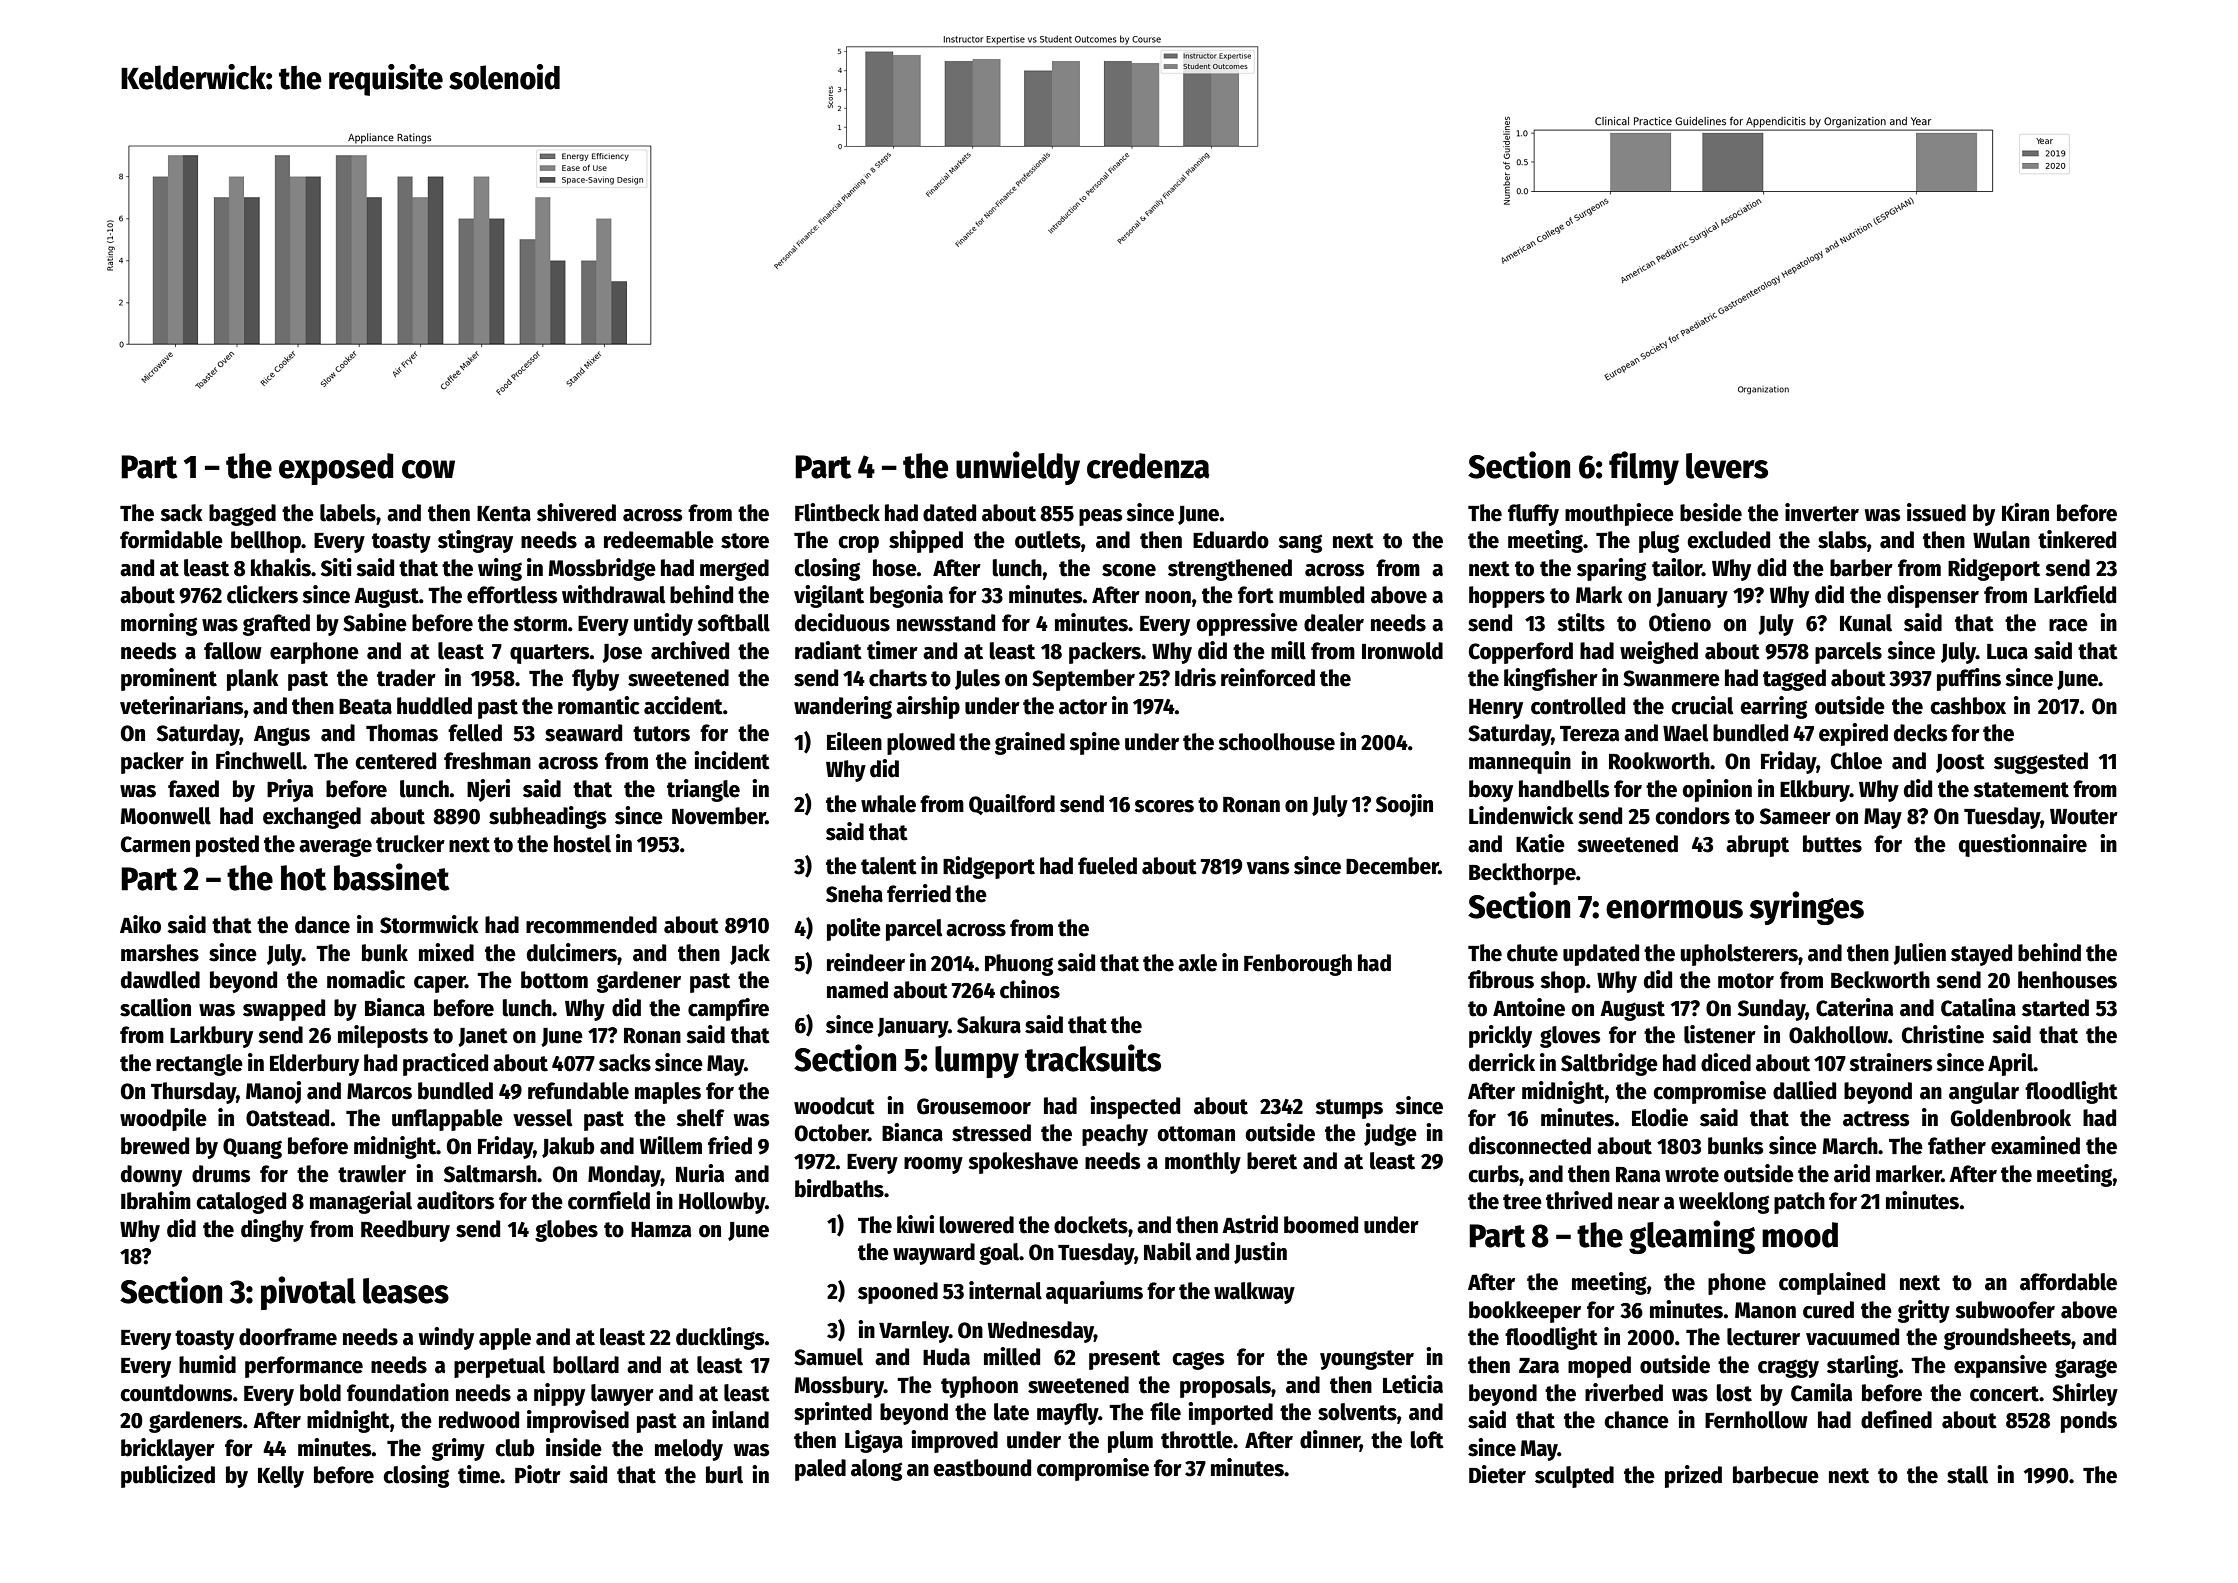 This screenshot has width=2238, height=1583. I want to click on Catalina, so click(1978, 1007).
